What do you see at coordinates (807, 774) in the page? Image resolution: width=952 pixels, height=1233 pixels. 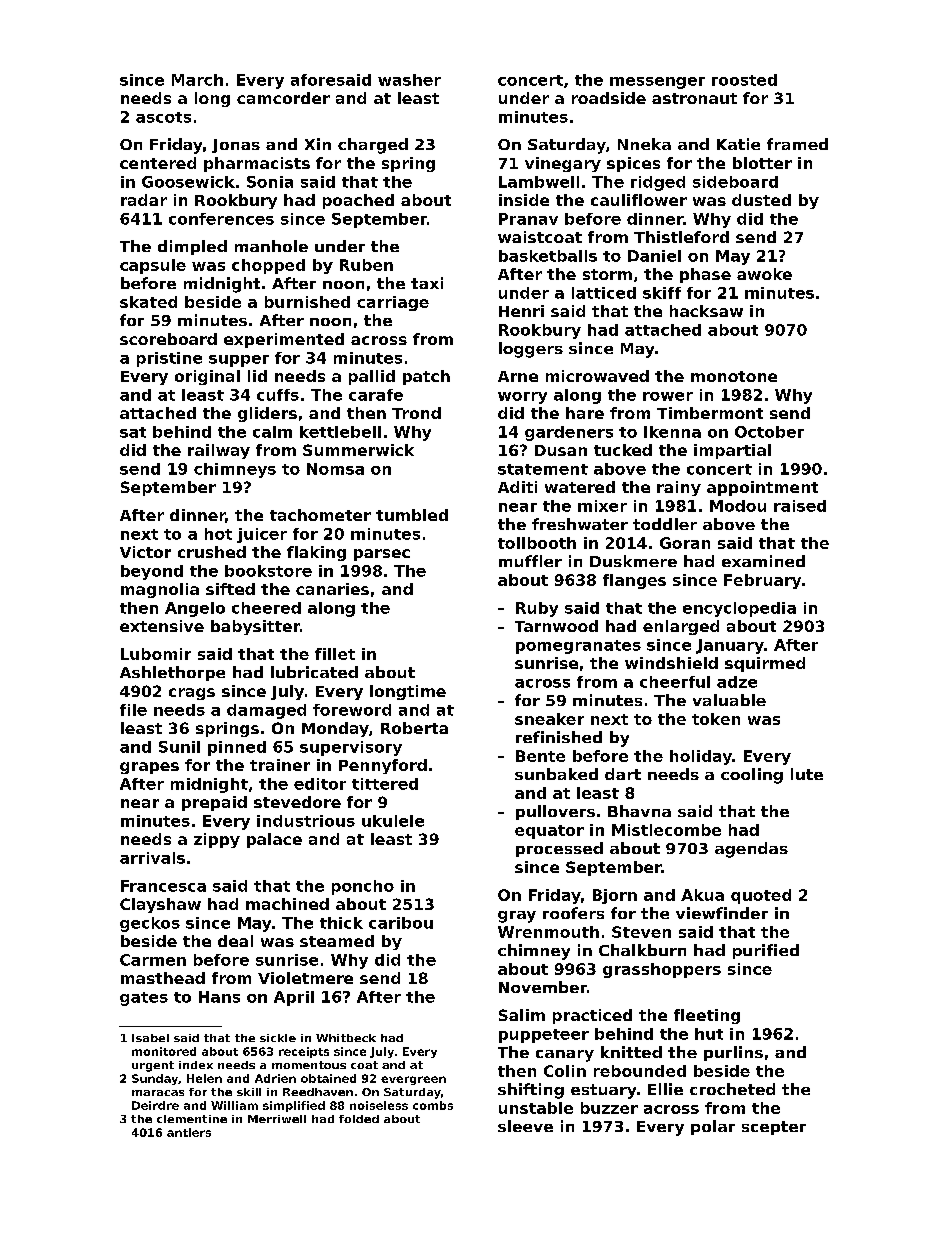 I see `lute` at bounding box center [807, 774].
